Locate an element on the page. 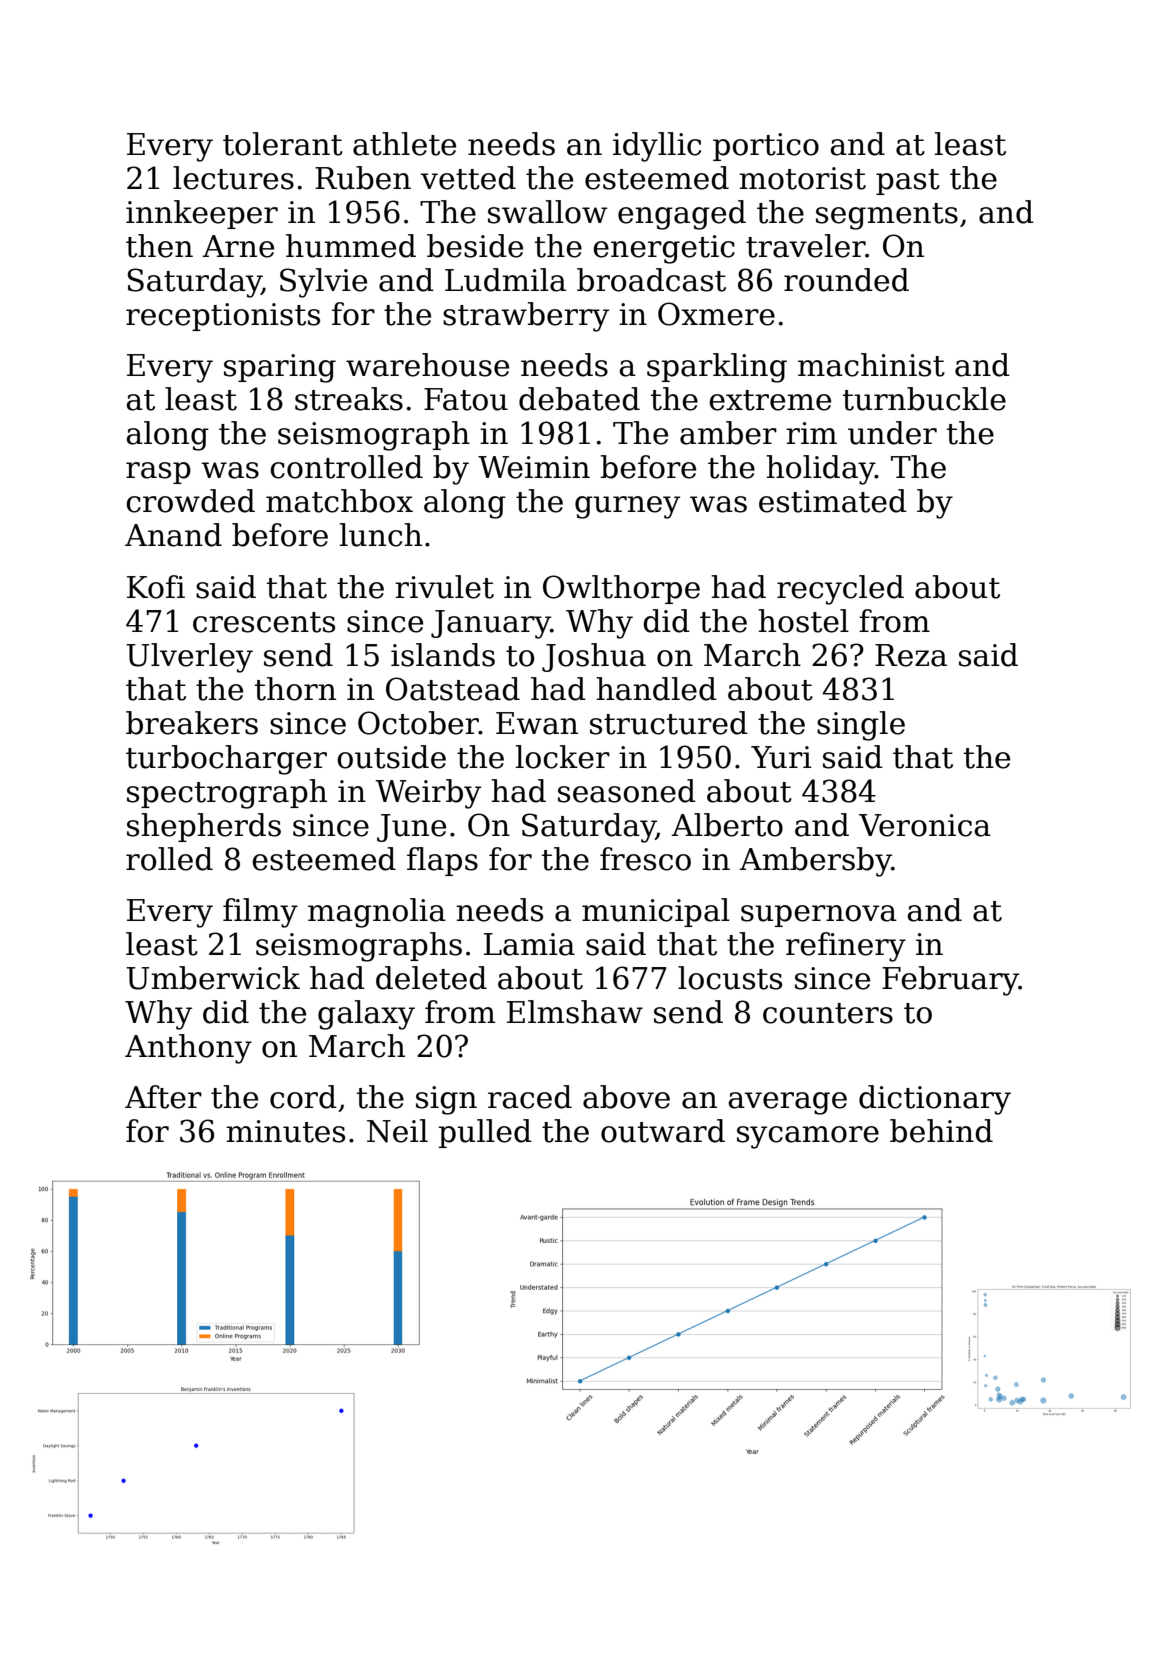 The image size is (1165, 1654). innkeeper is located at coordinates (202, 214).
